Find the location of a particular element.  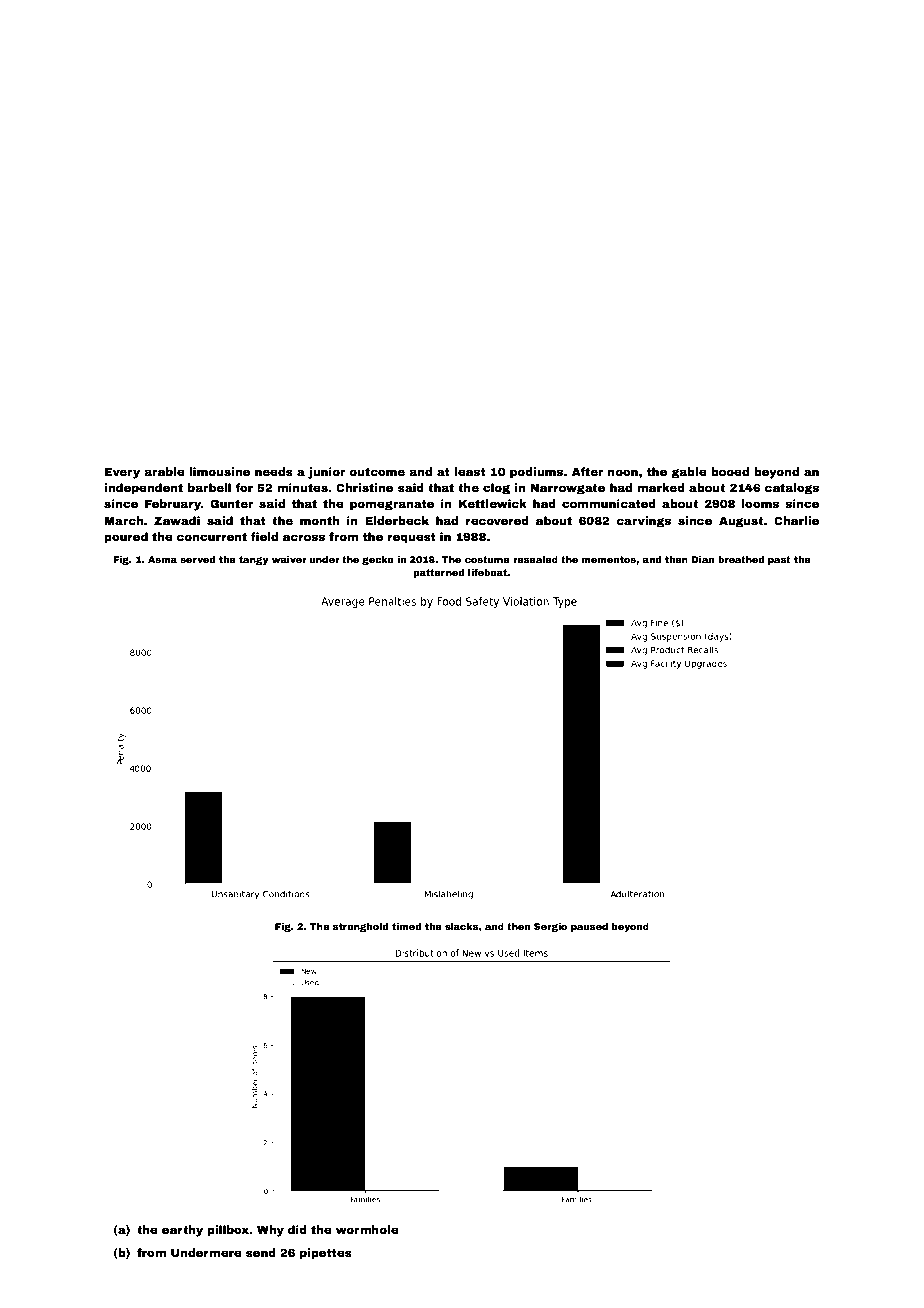

send is located at coordinates (261, 1252).
